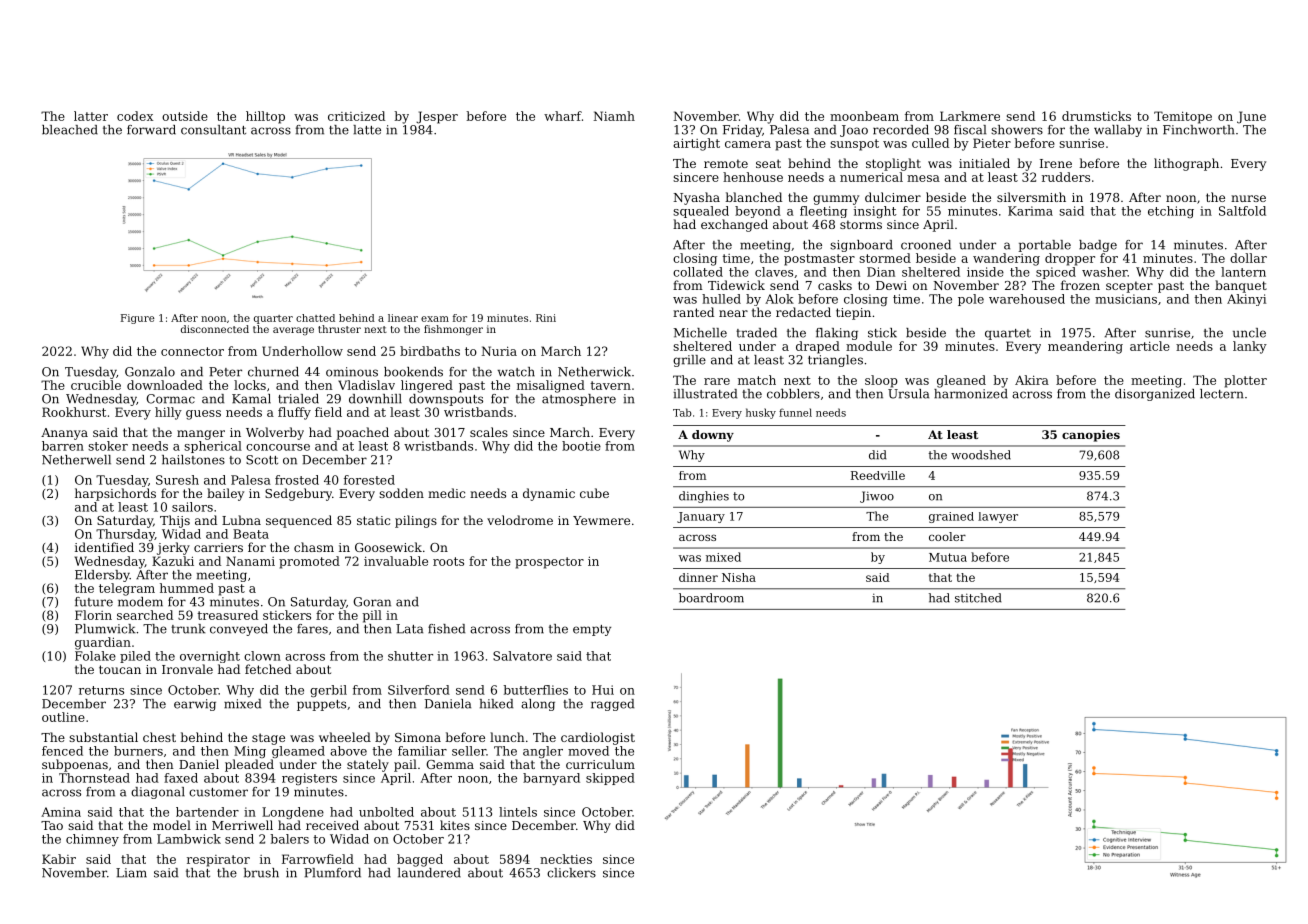 This screenshot has width=1308, height=924. Describe the element at coordinates (137, 319) in the screenshot. I see `Figure` at that location.
